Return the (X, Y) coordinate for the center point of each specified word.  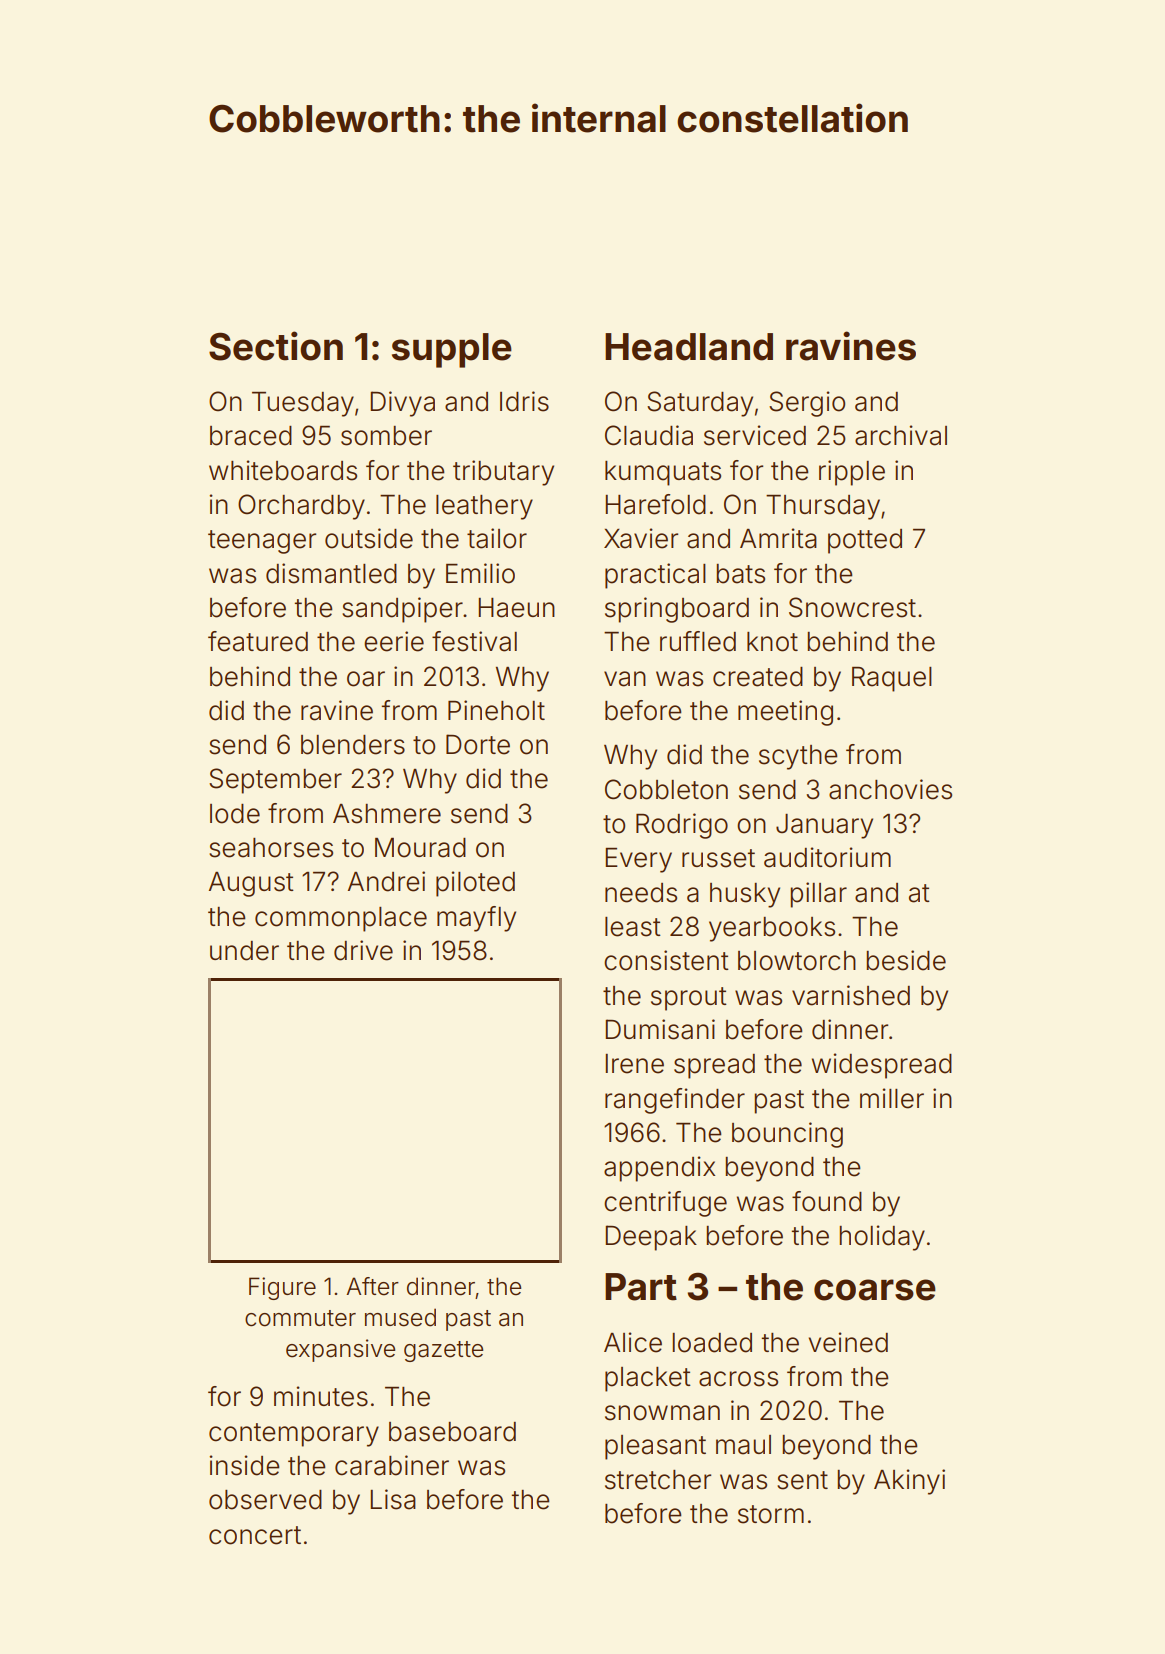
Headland (689, 347)
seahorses (271, 848)
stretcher (658, 1480)
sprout (689, 999)
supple (452, 350)
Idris (524, 401)
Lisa (393, 1499)
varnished (851, 995)
